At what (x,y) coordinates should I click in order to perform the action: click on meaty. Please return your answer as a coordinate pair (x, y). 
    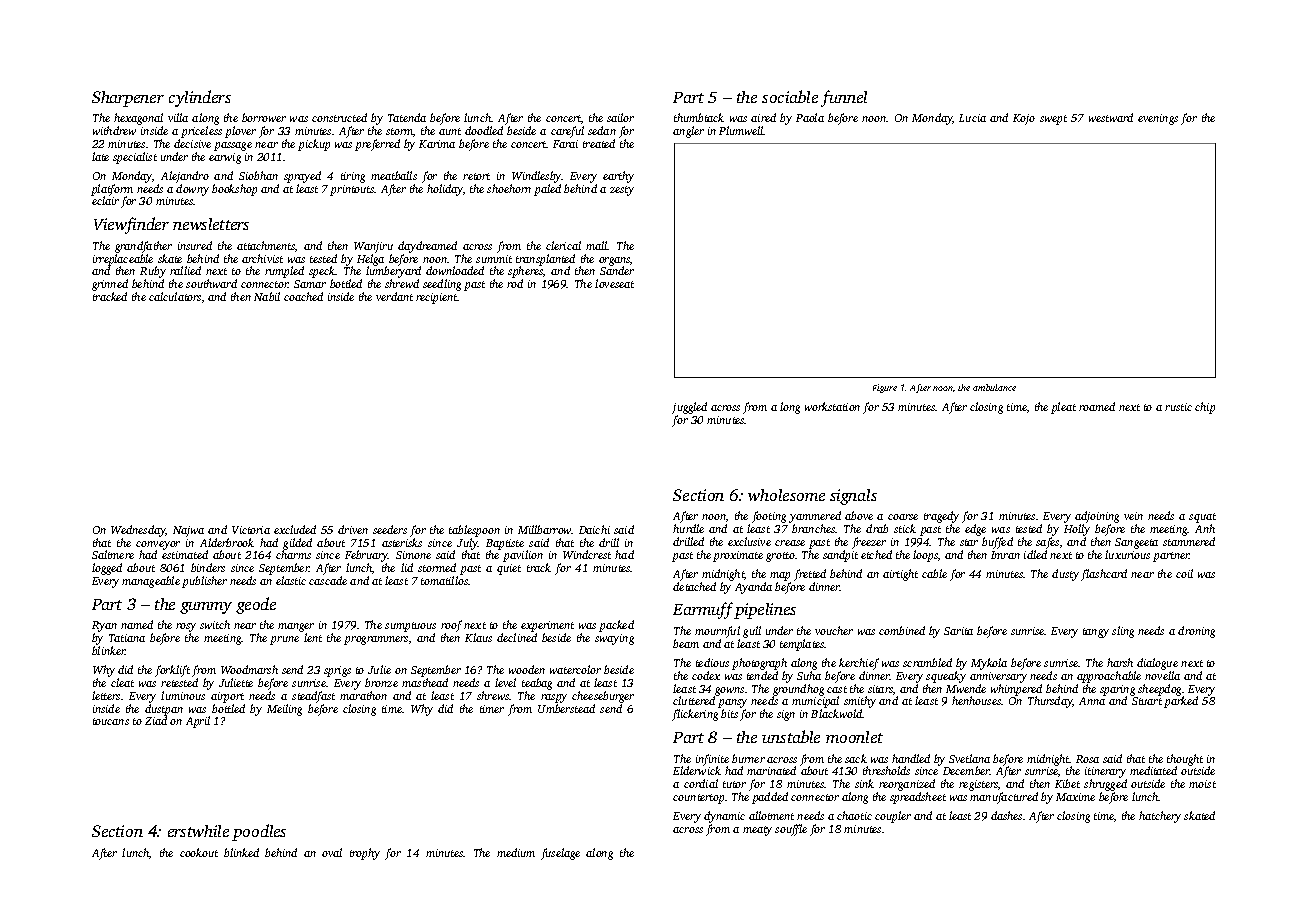
    Looking at the image, I should click on (757, 831).
